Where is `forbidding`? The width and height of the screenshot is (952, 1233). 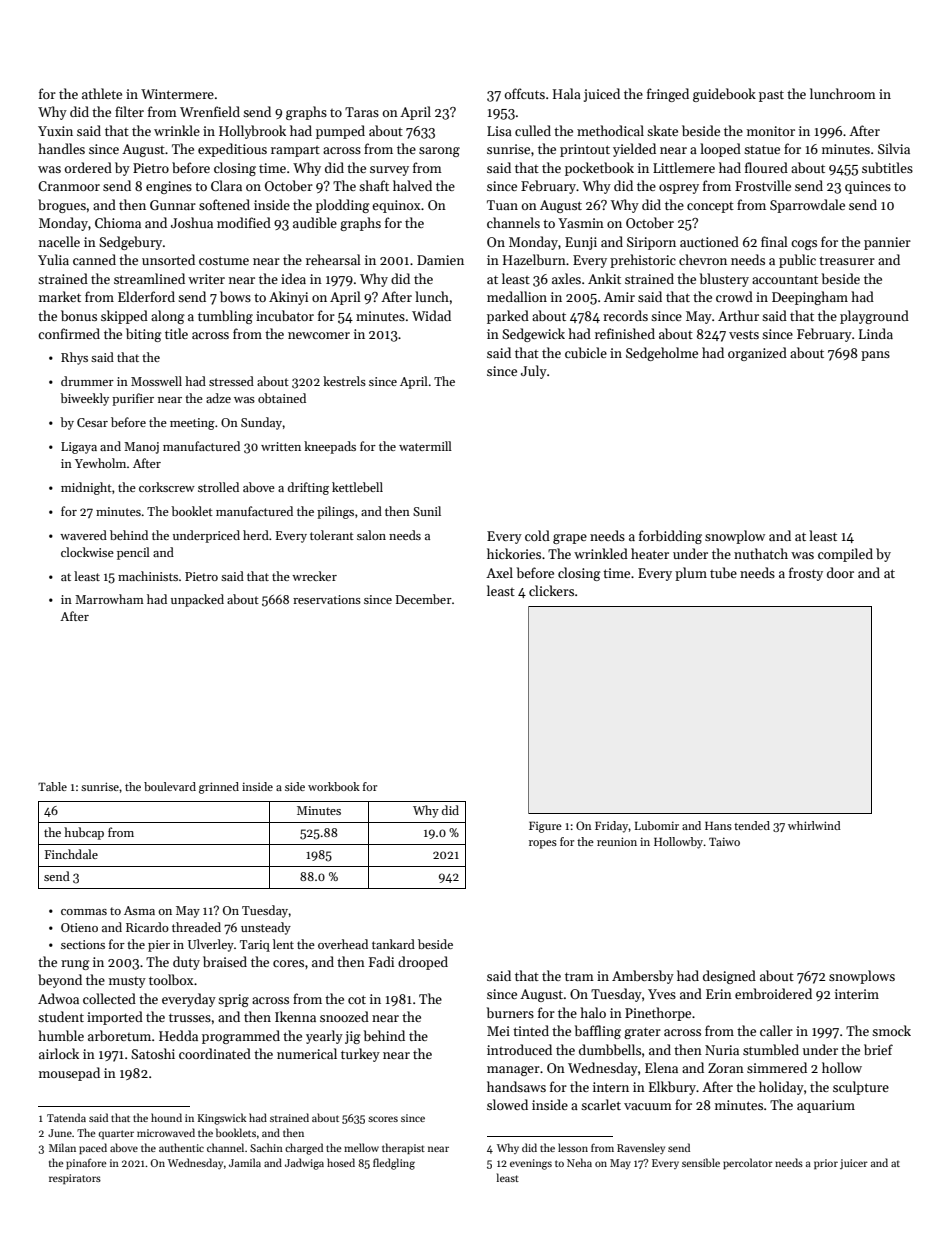
forbidding is located at coordinates (670, 537).
